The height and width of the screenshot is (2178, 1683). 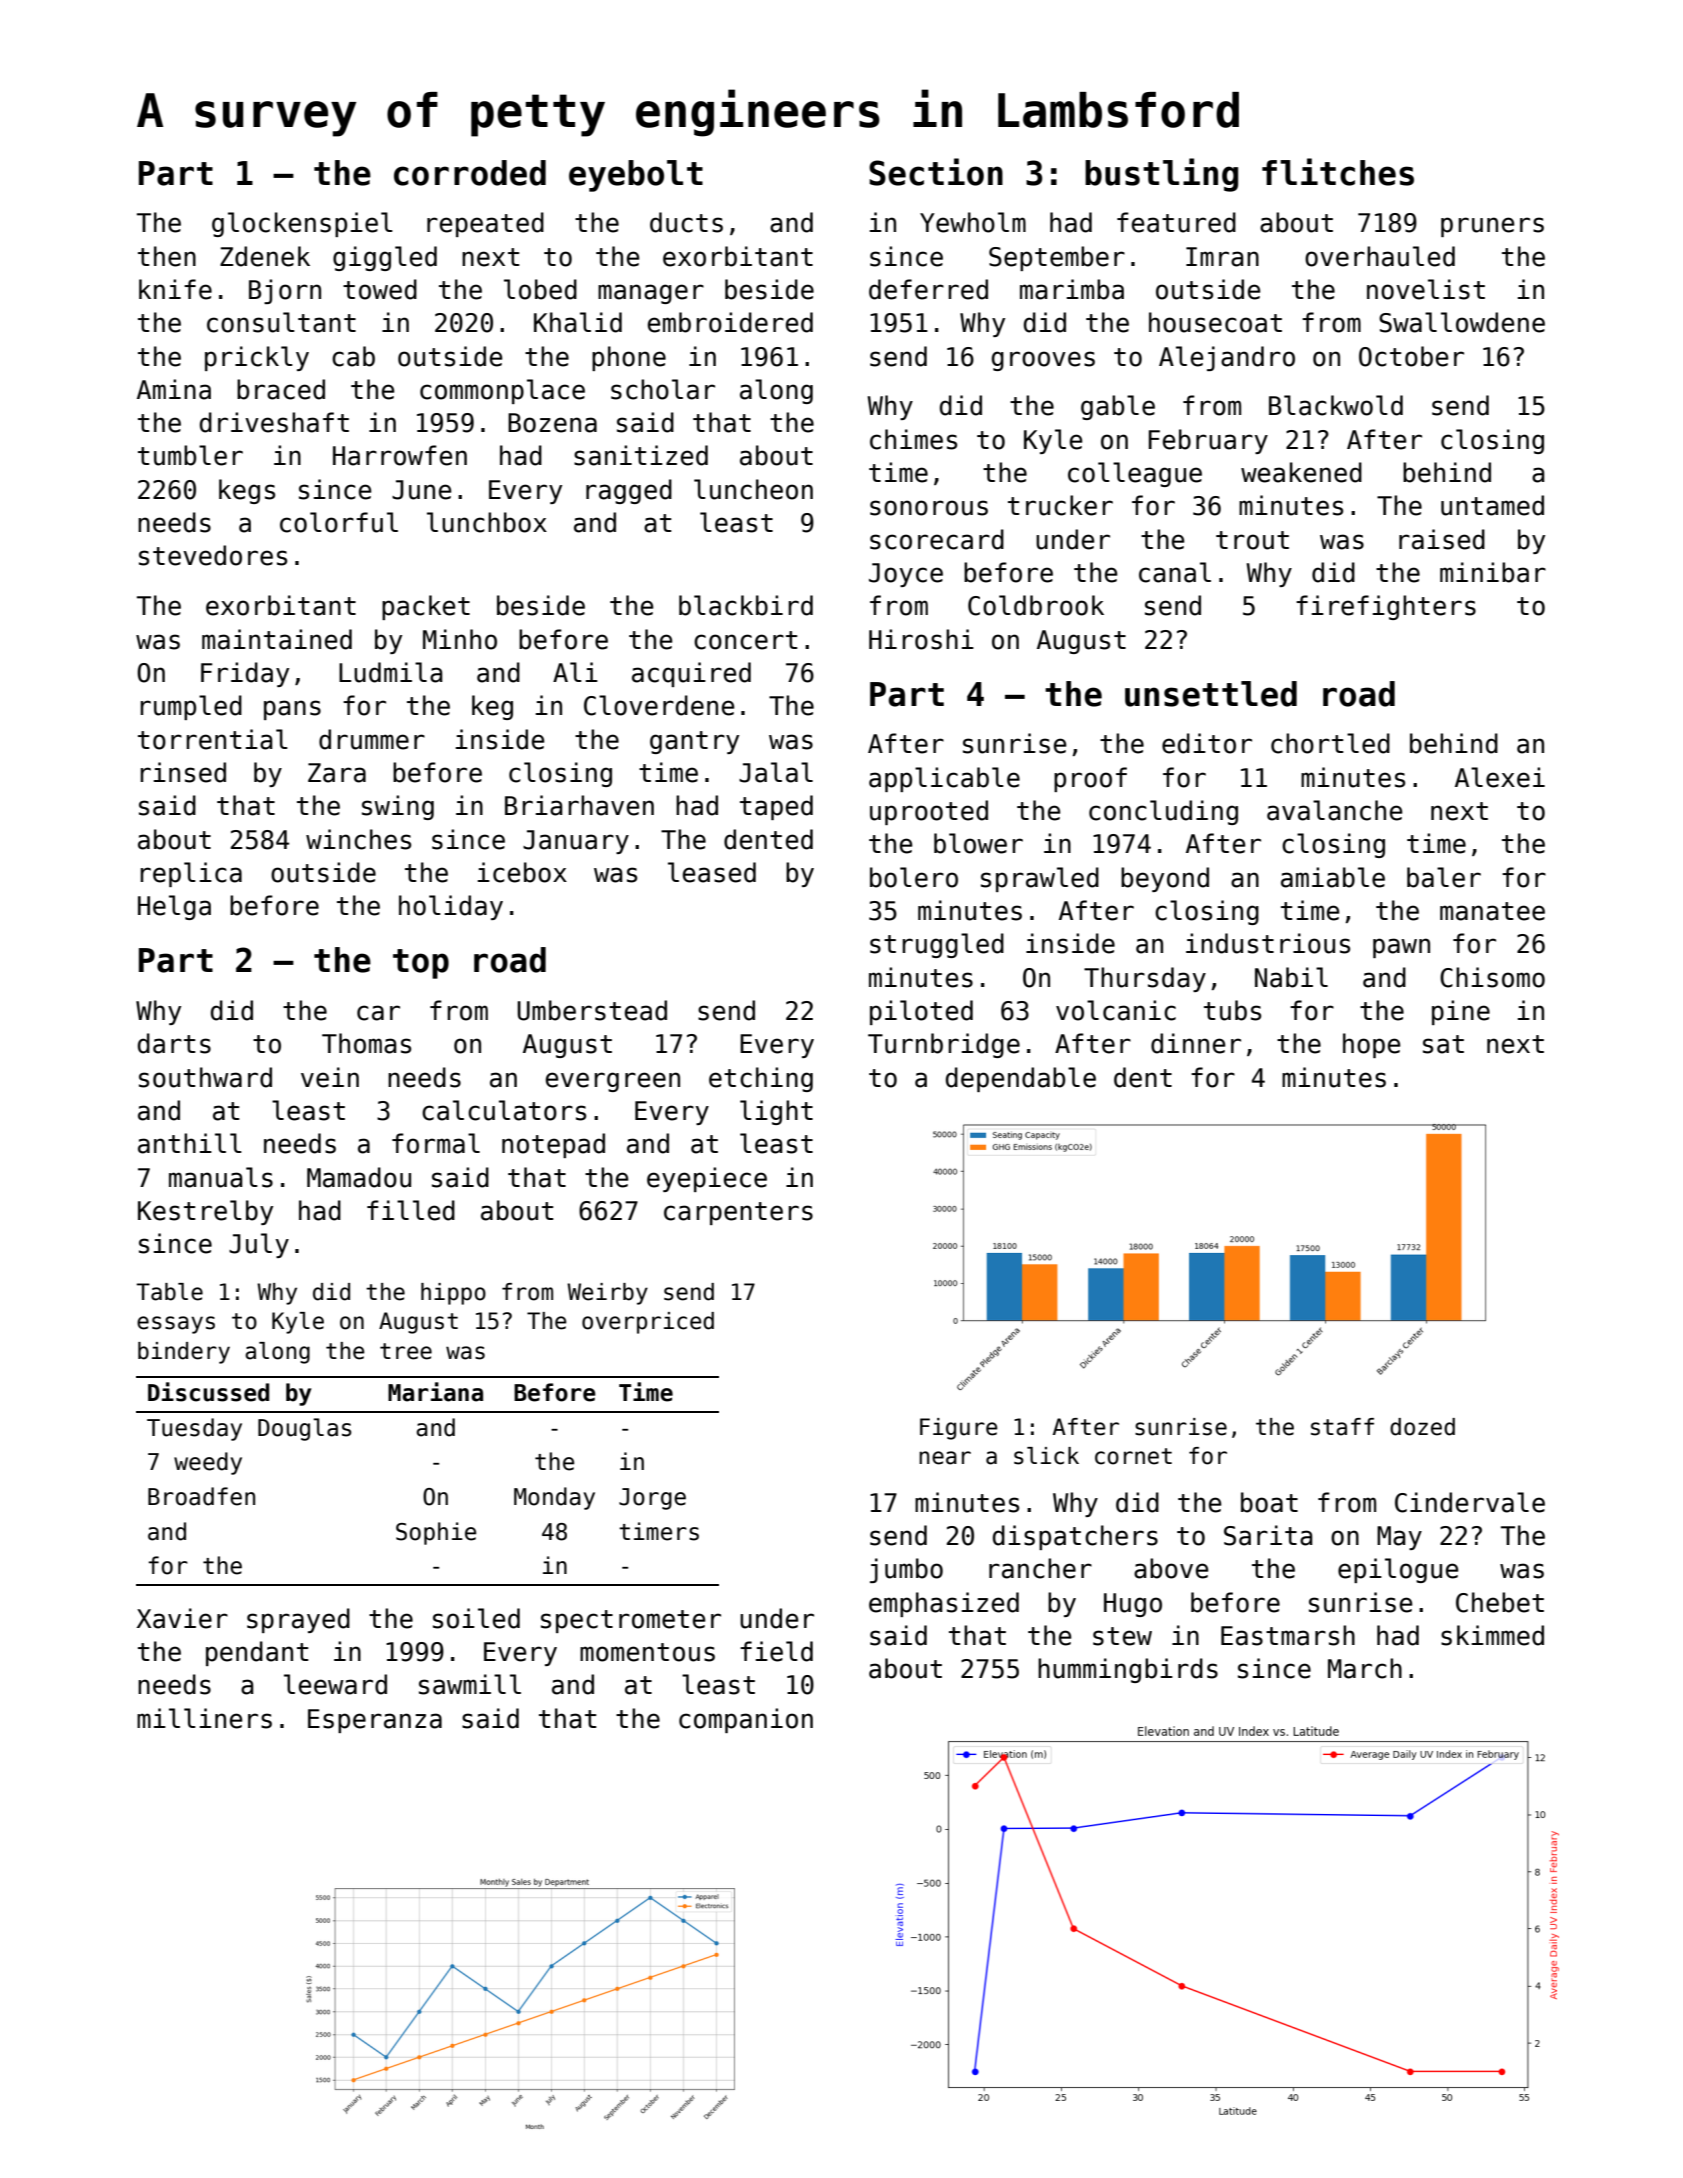 What do you see at coordinates (183, 772) in the screenshot?
I see `rinsed` at bounding box center [183, 772].
